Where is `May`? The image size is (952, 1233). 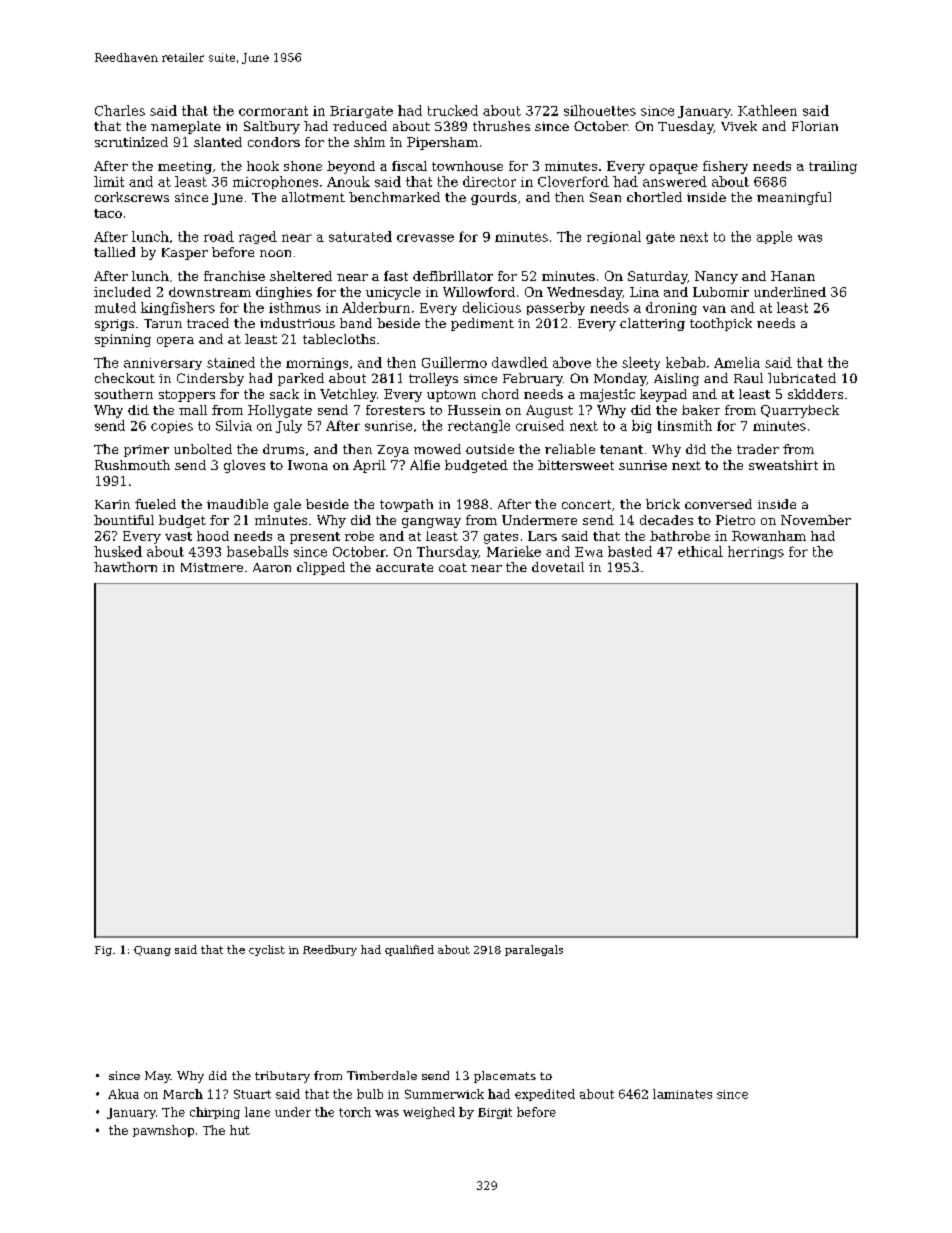 May is located at coordinates (158, 1077).
